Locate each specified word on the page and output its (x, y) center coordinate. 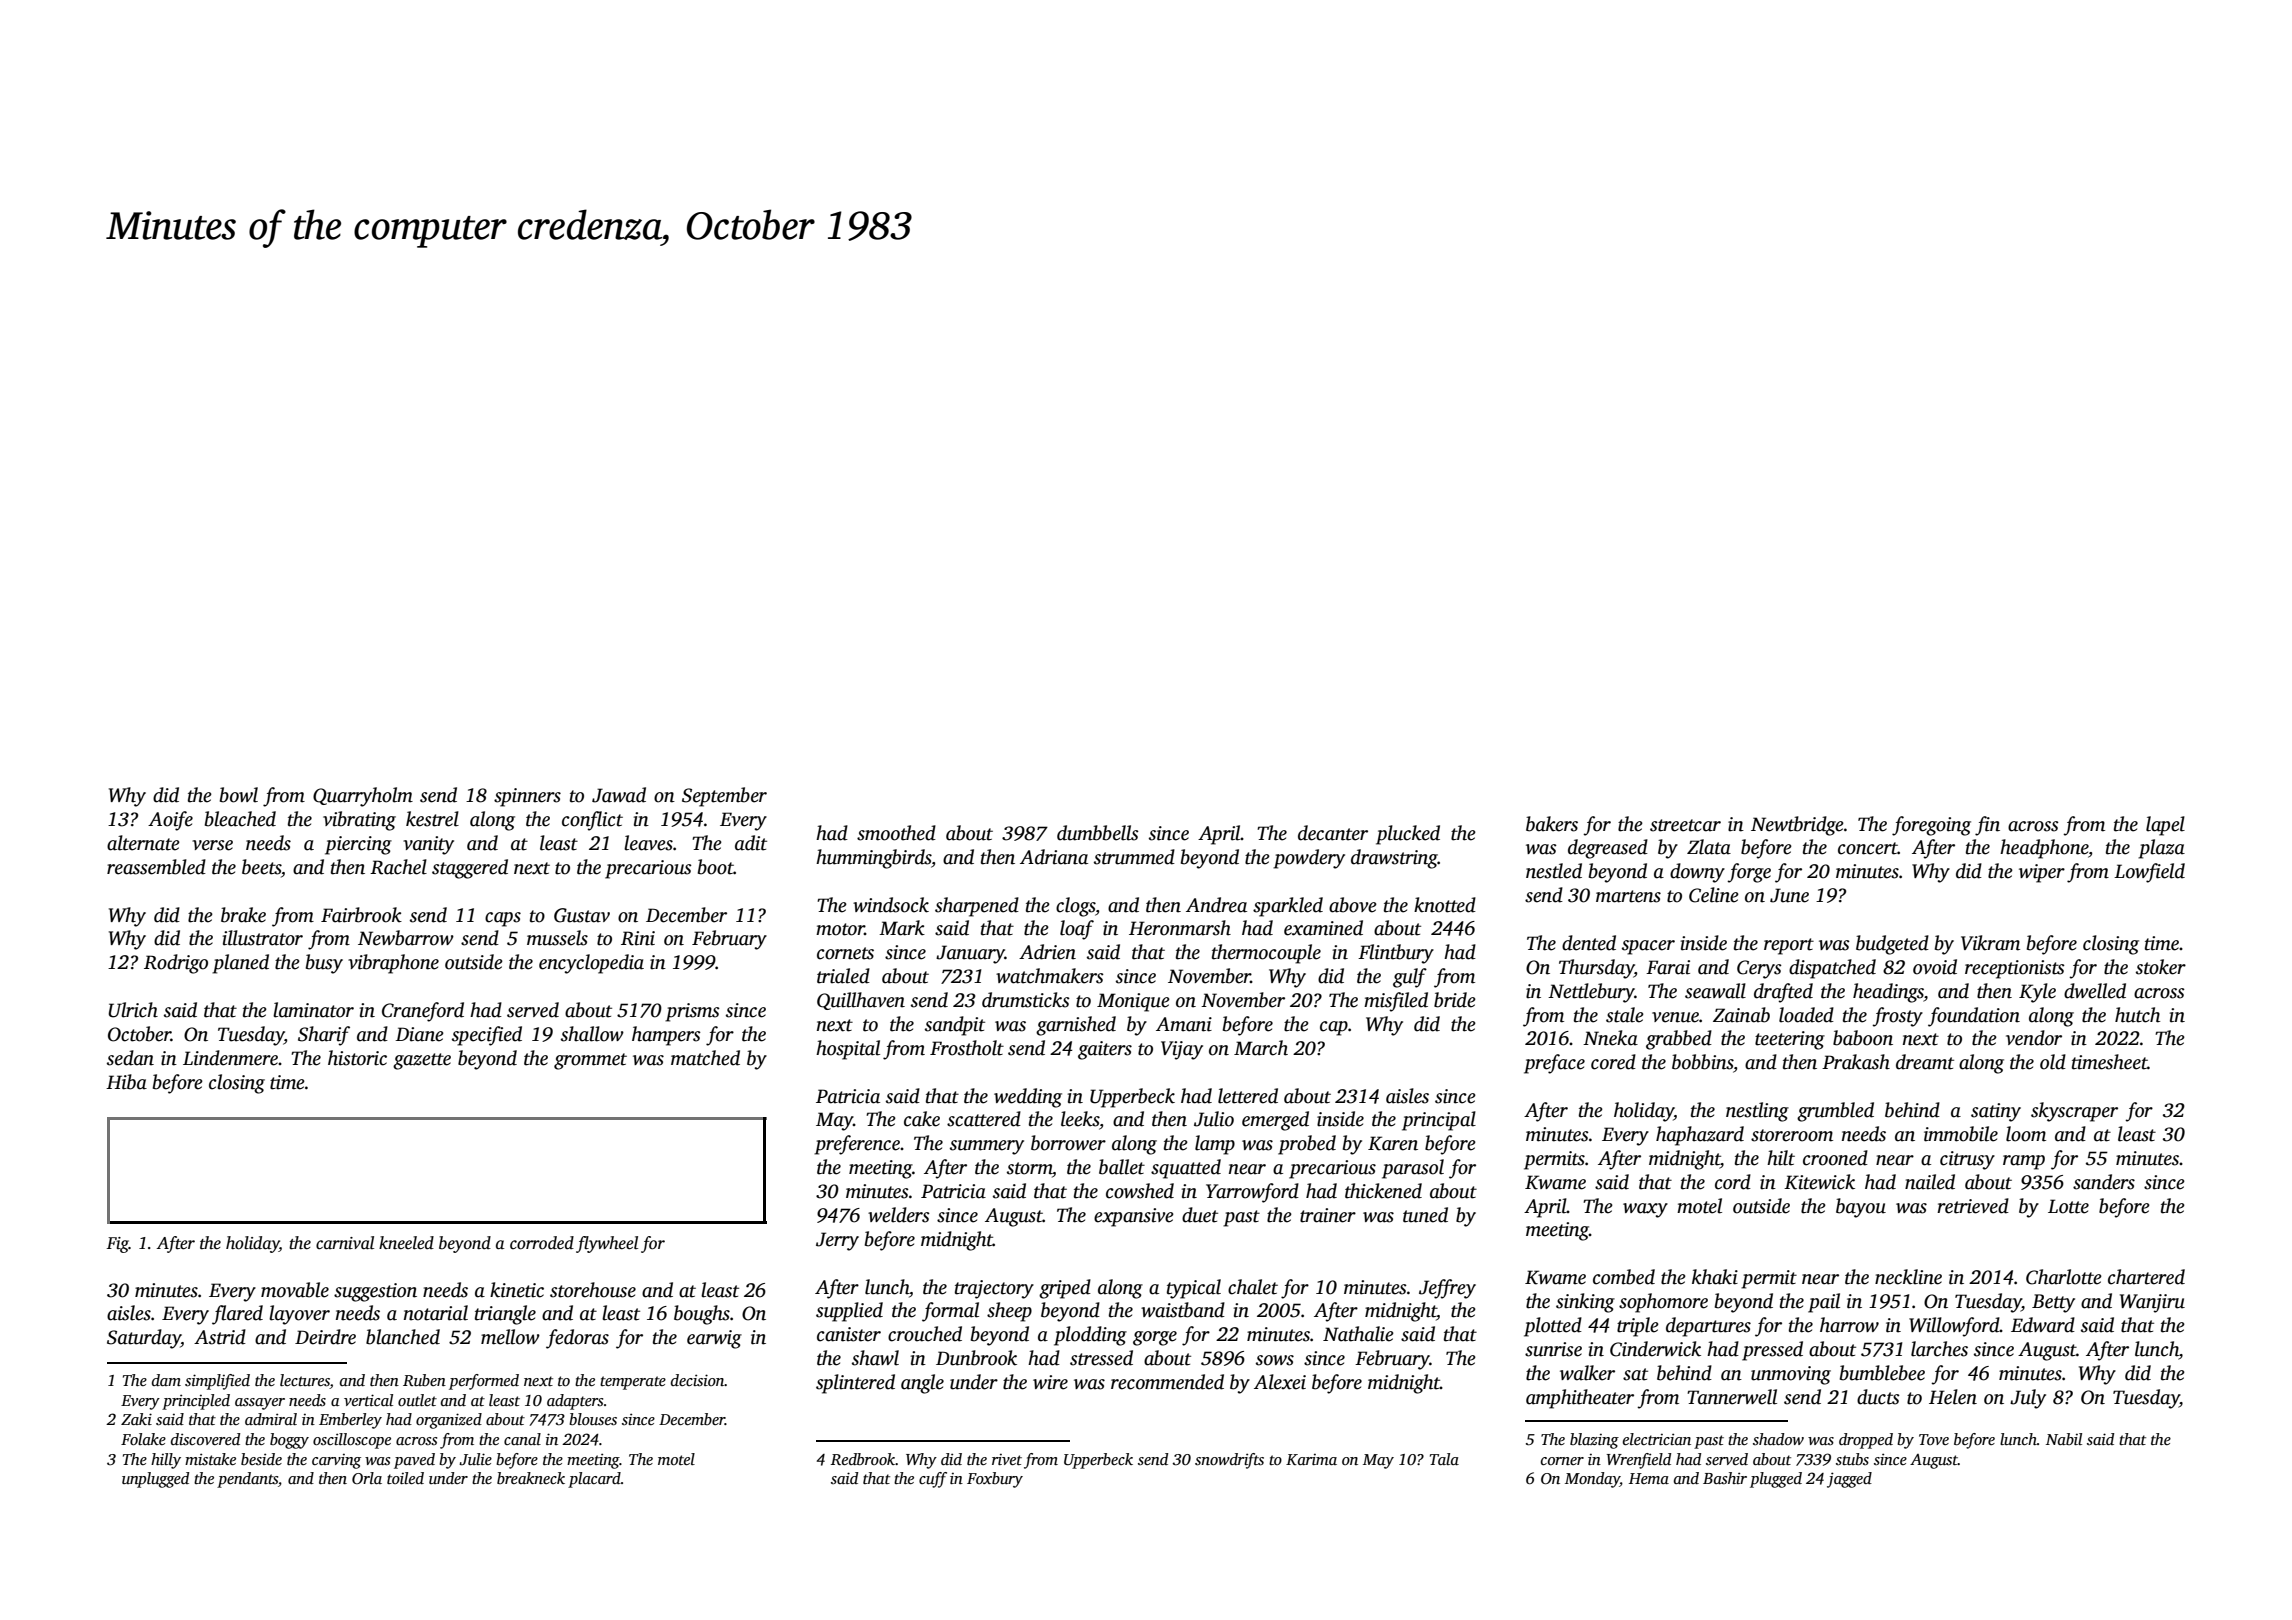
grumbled (1835, 1112)
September (724, 797)
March (1261, 1048)
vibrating (359, 821)
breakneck (531, 1478)
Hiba (126, 1082)
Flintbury (1396, 954)
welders (899, 1215)
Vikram (1990, 943)
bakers (1552, 824)
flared (237, 1315)
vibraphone (393, 964)
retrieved (1973, 1206)
